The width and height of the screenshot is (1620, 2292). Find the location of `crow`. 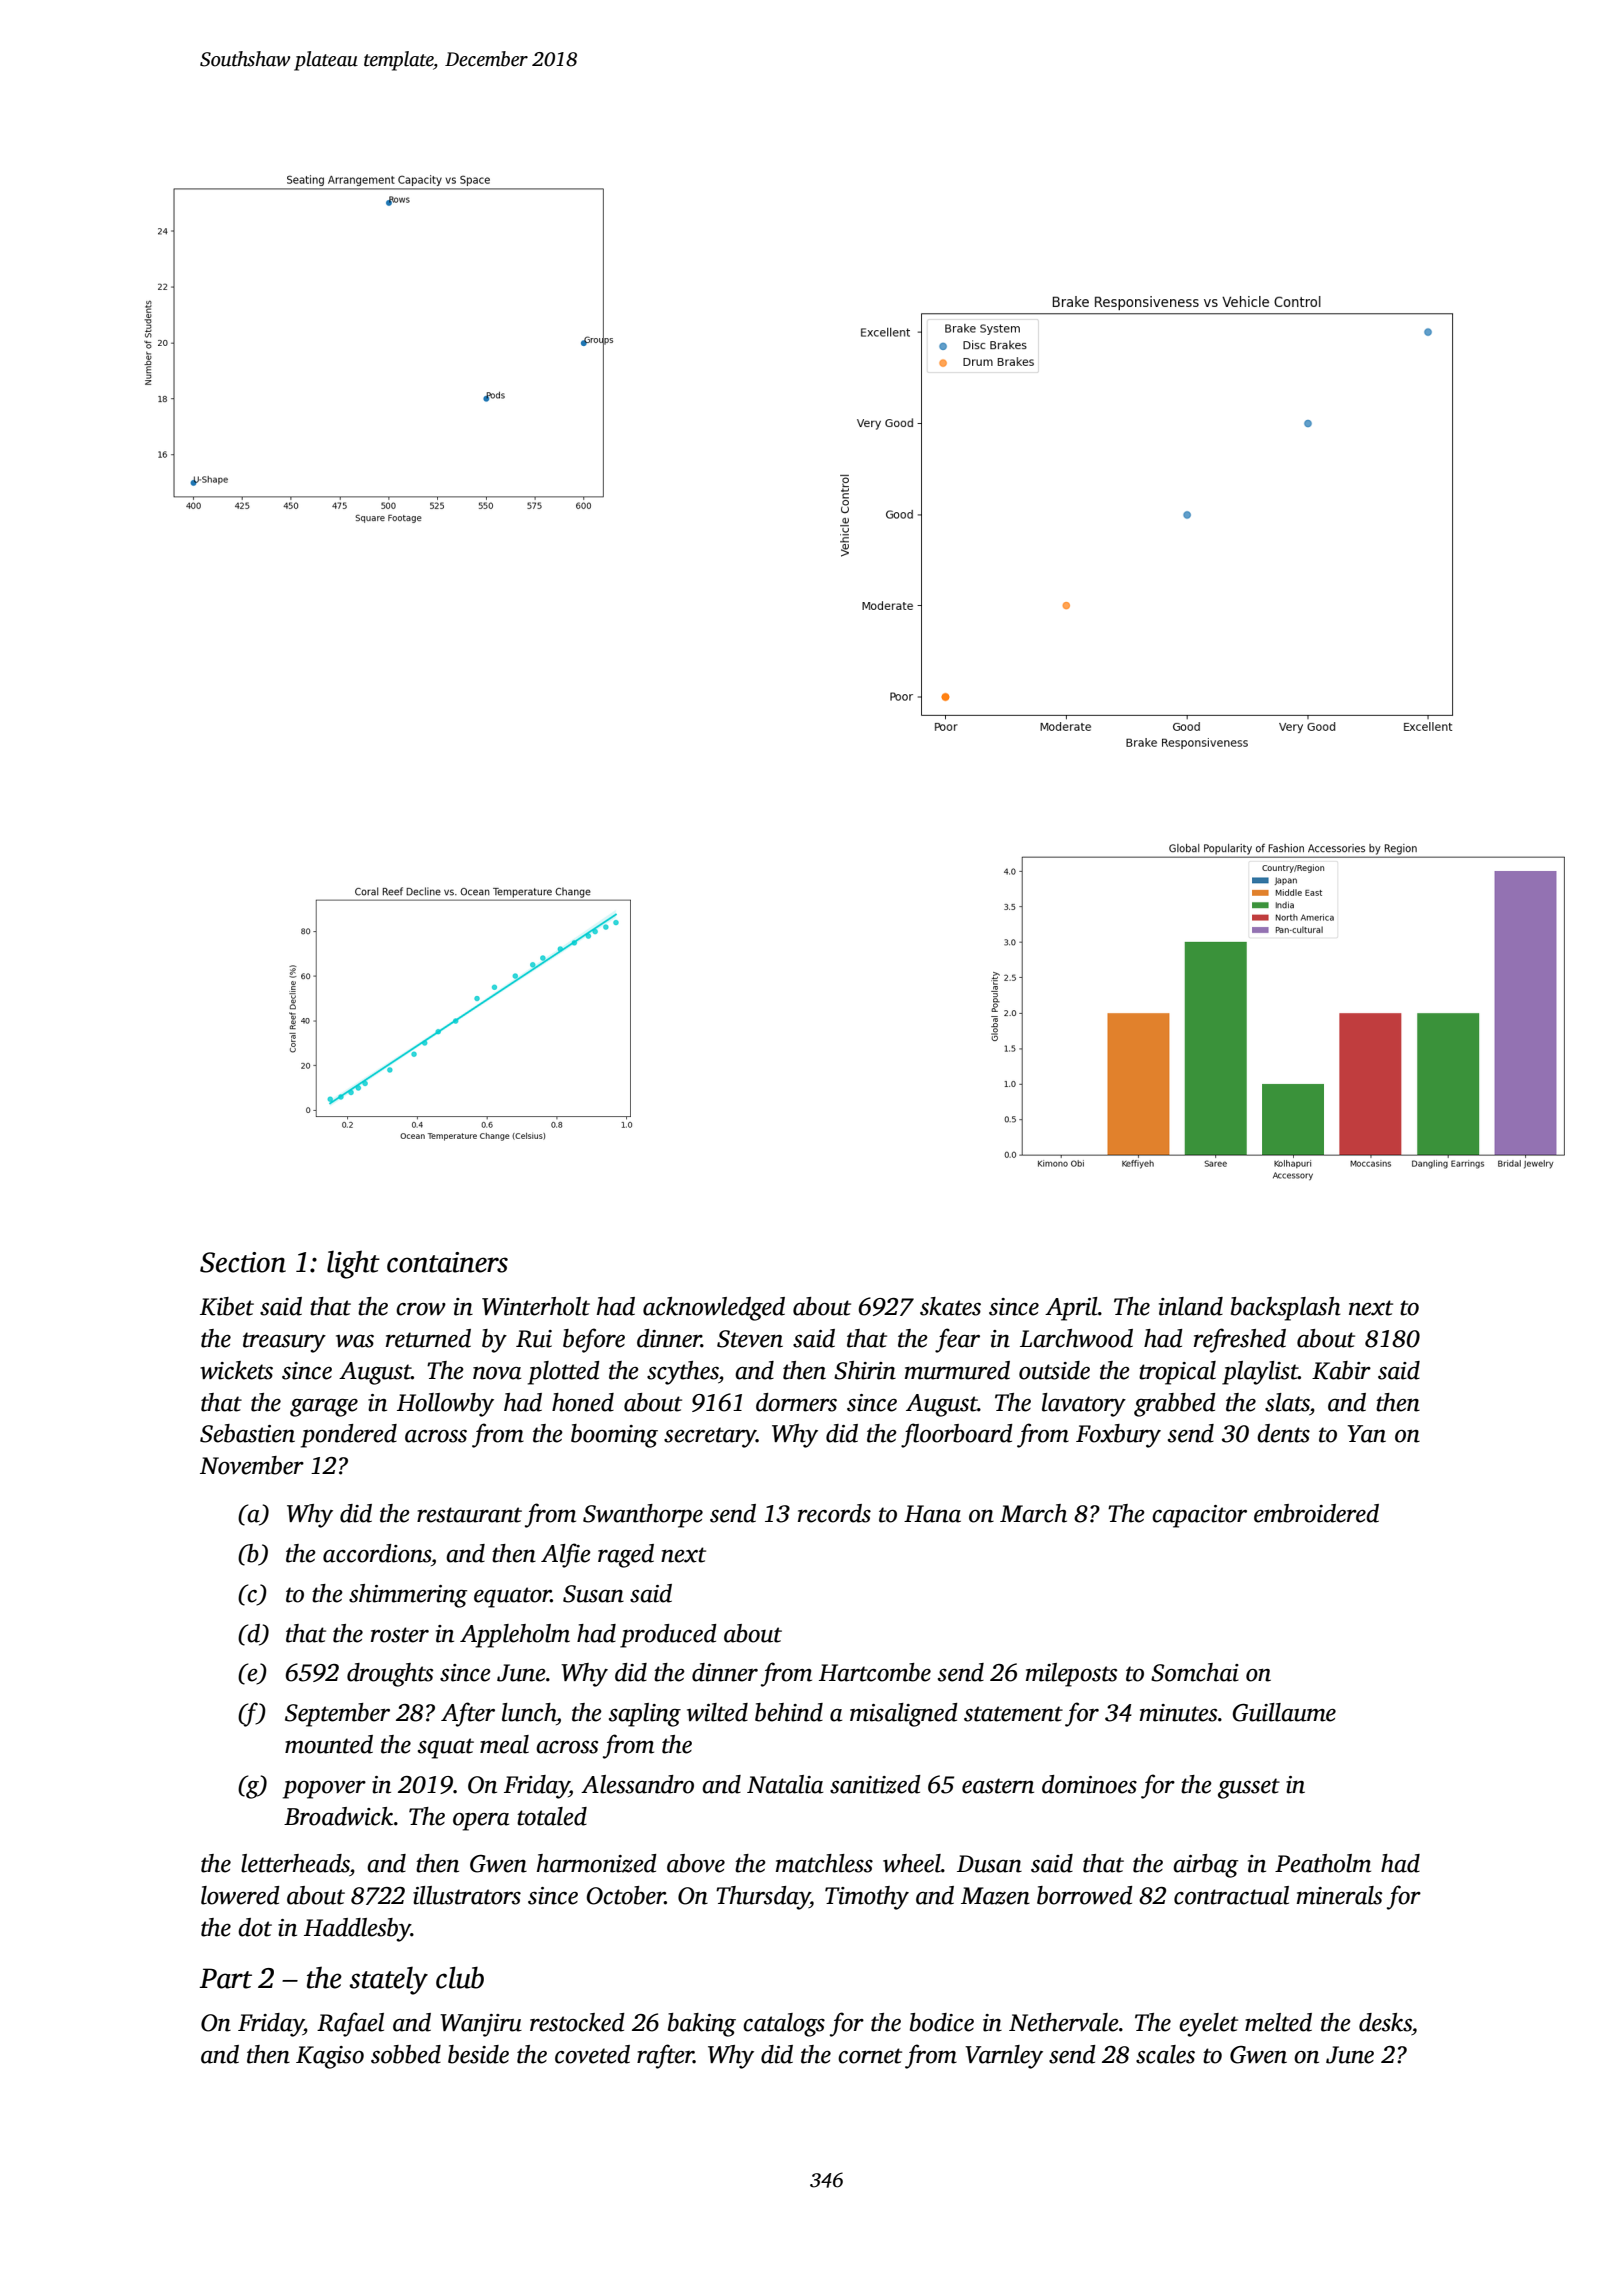

crow is located at coordinates (421, 1309).
